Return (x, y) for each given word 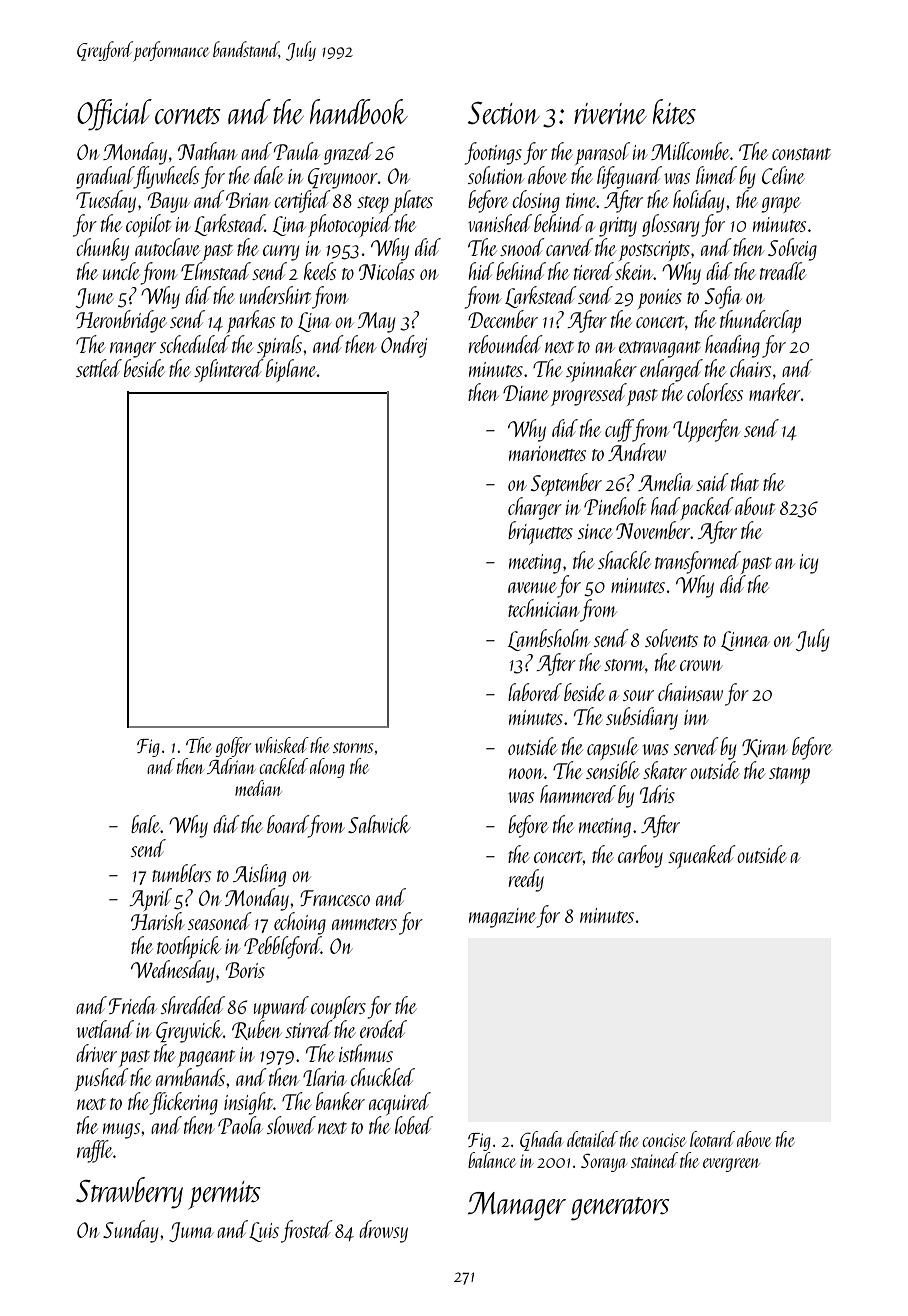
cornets (187, 115)
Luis (264, 1232)
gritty (618, 227)
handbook (359, 111)
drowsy (383, 1231)
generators (620, 1209)
